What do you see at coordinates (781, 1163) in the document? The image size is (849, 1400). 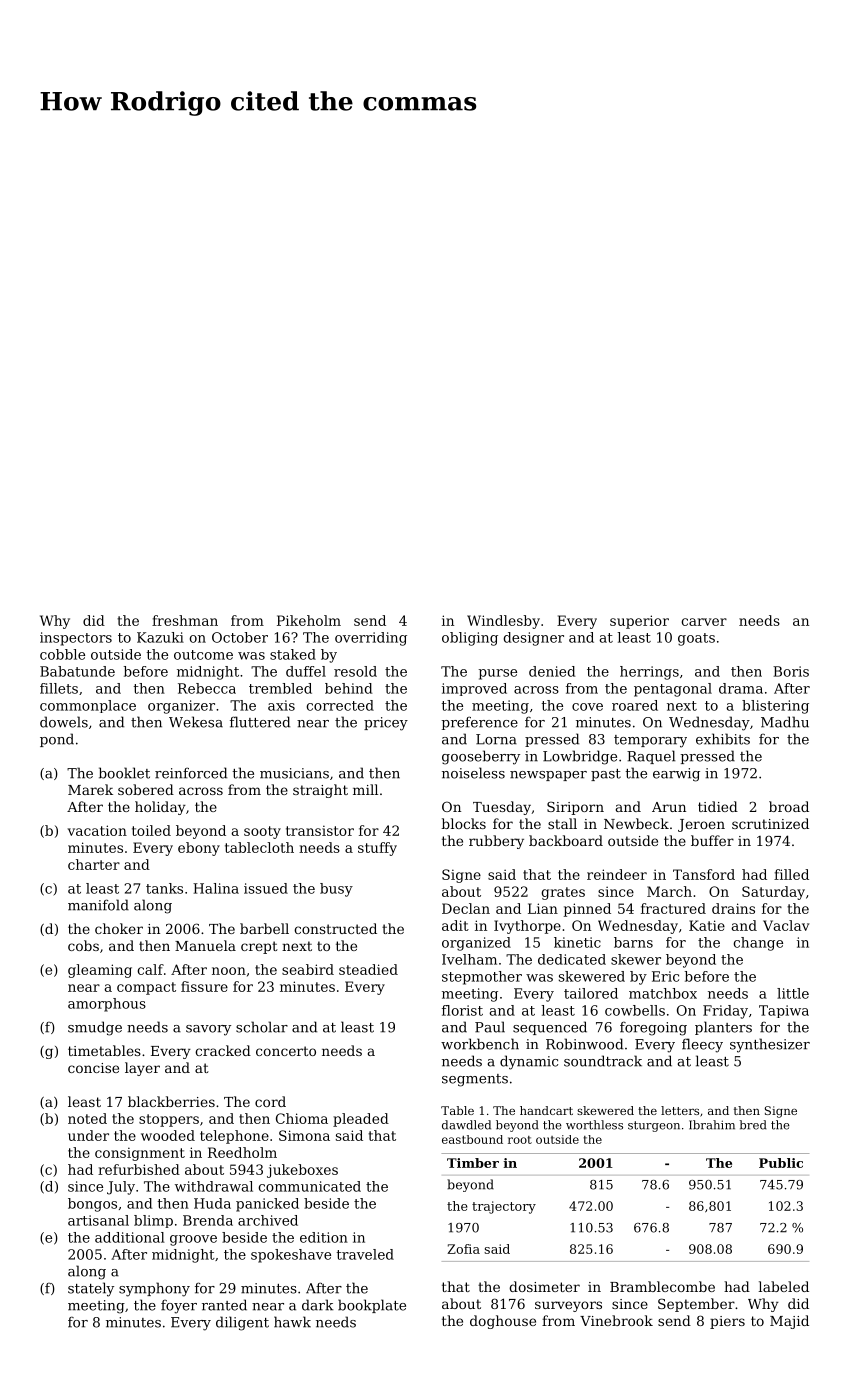 I see `Public` at bounding box center [781, 1163].
